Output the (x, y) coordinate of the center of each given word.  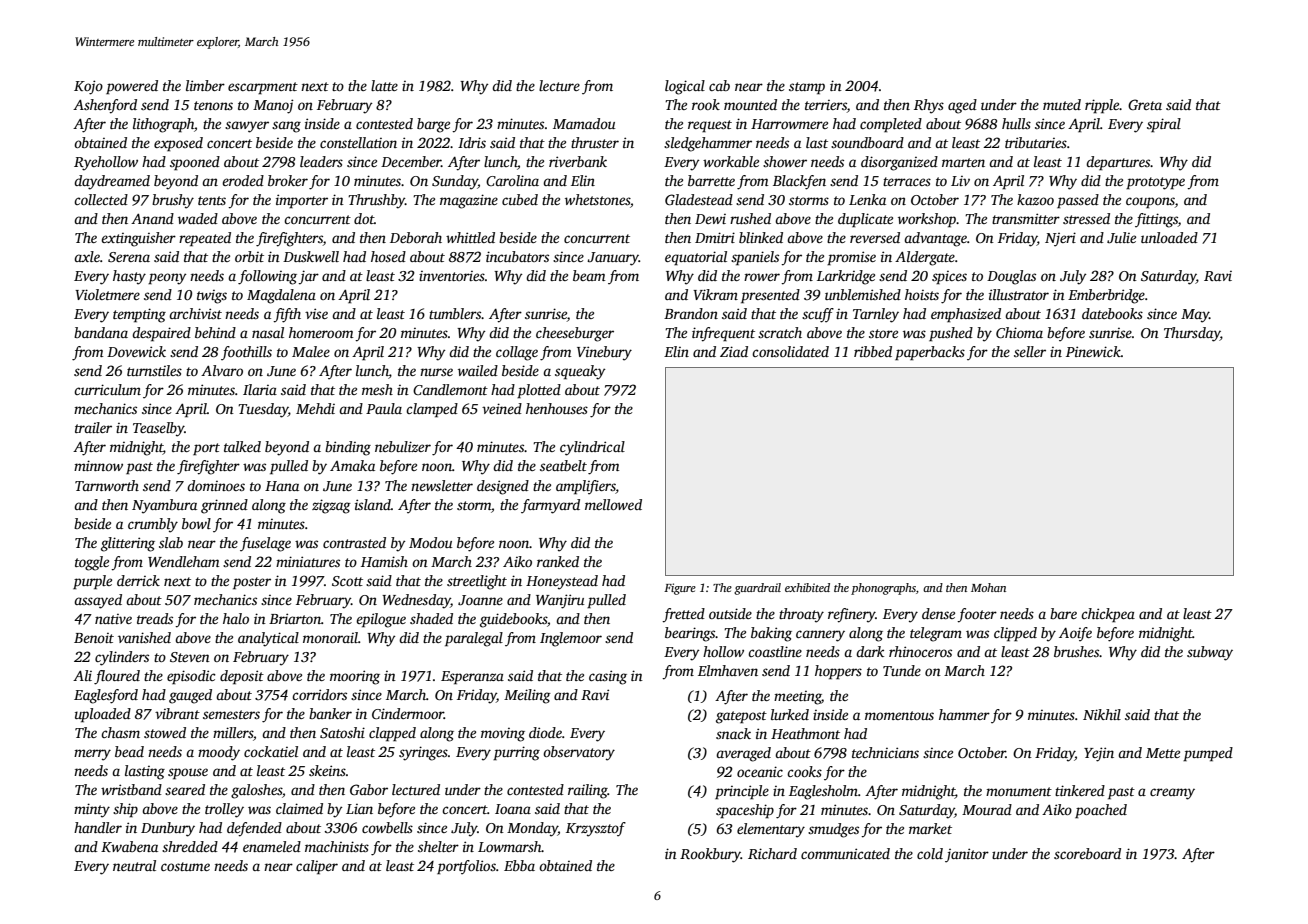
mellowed (613, 504)
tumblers (455, 313)
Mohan (988, 587)
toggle (92, 563)
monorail (330, 637)
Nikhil (1102, 714)
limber (205, 85)
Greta (1145, 104)
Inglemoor (571, 639)
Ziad (734, 351)
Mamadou (584, 123)
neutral (134, 865)
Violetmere (107, 294)
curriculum (107, 389)
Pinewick (1093, 351)
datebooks (1112, 313)
